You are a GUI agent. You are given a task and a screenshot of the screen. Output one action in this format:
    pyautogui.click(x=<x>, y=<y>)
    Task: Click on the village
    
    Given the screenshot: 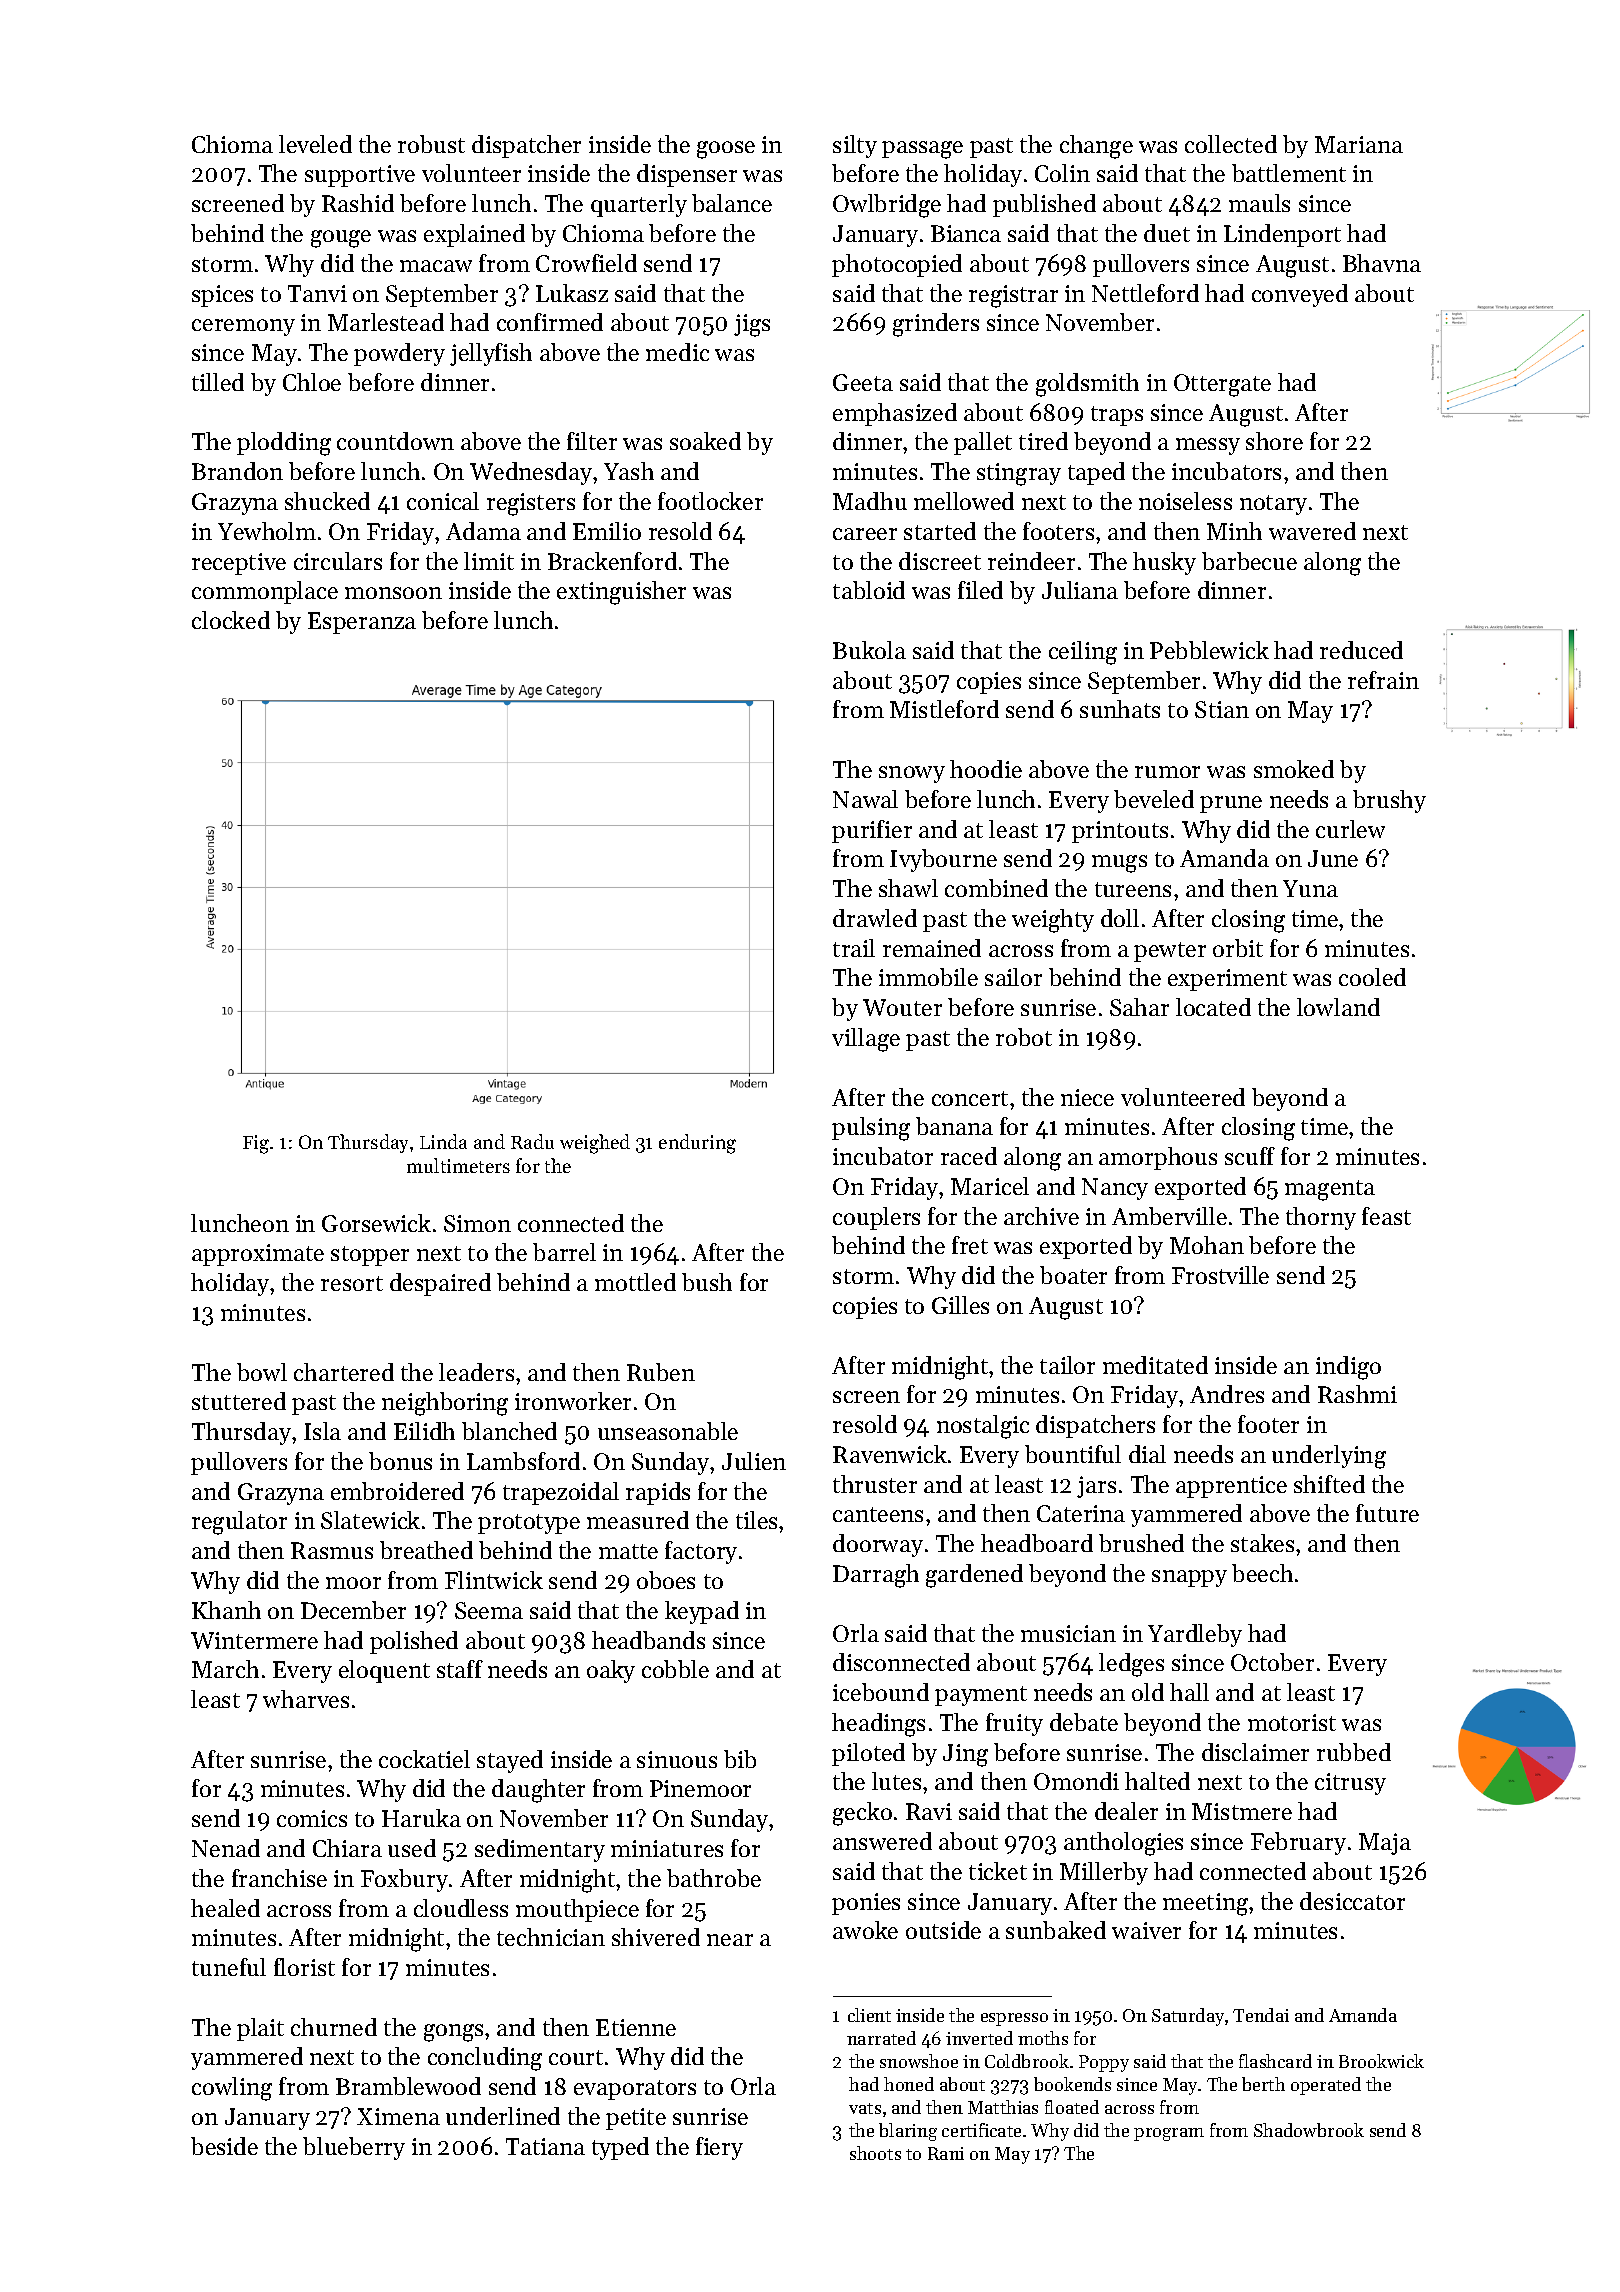 What is the action you would take?
    pyautogui.click(x=866, y=1040)
